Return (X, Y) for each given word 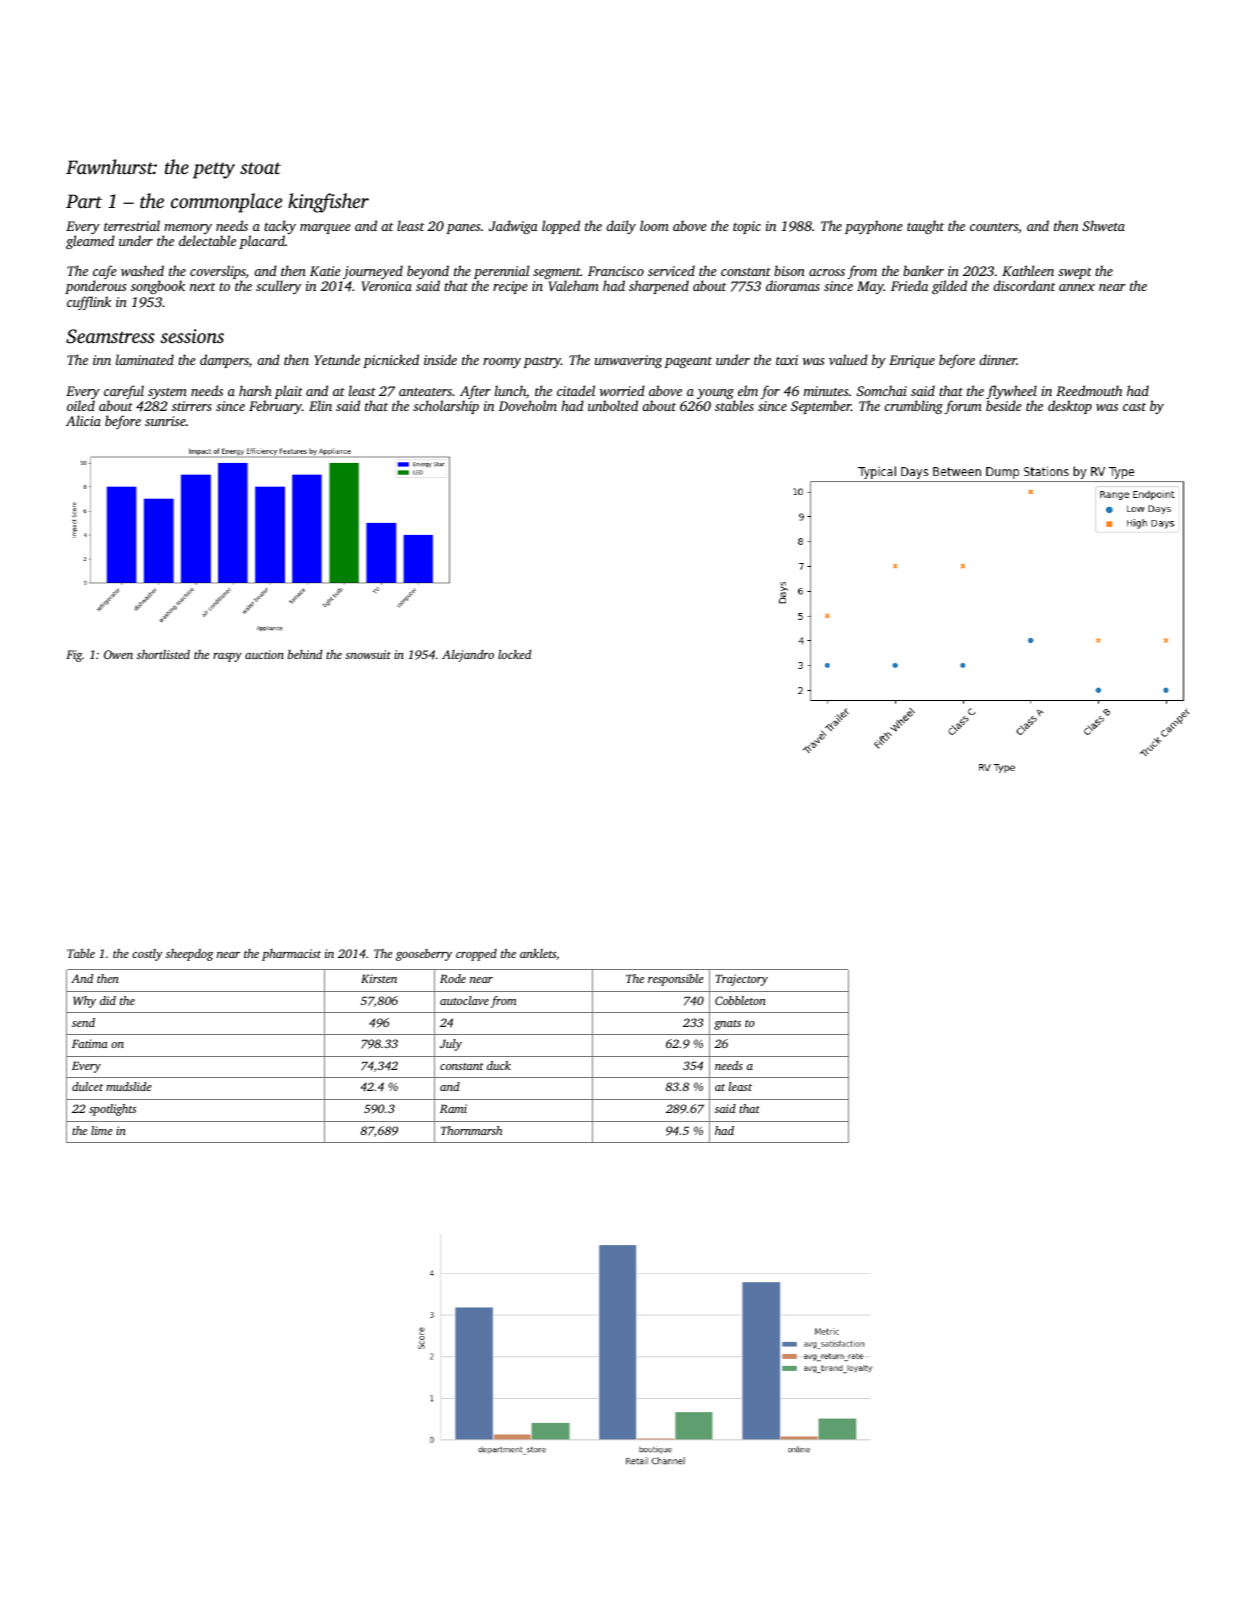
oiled (81, 405)
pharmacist (291, 955)
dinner (998, 359)
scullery (278, 287)
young (715, 394)
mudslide (129, 1086)
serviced (671, 270)
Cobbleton (740, 1000)
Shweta (1103, 225)
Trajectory (742, 980)
